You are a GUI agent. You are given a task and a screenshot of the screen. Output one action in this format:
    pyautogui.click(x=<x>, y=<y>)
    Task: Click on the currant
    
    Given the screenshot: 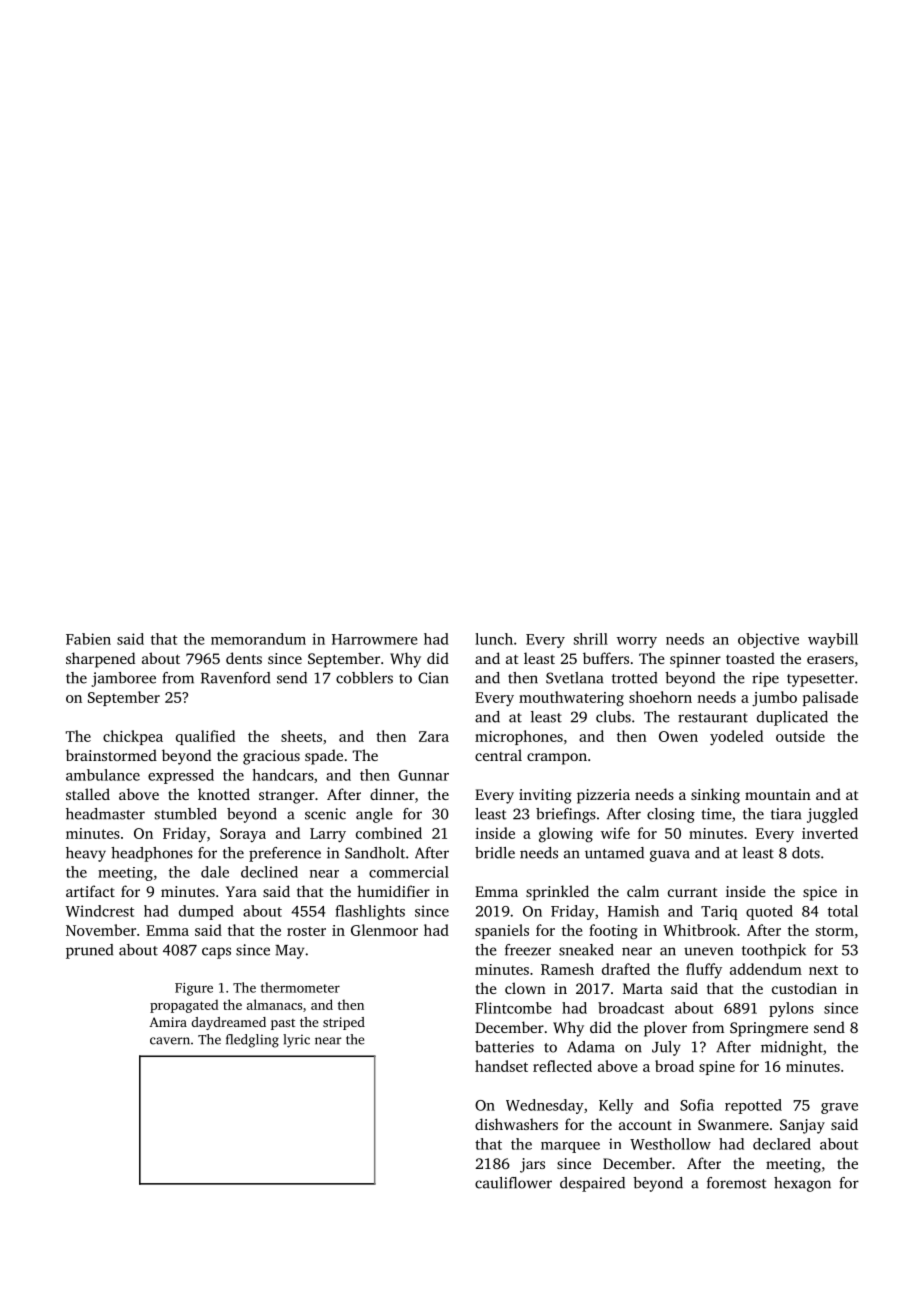 What is the action you would take?
    pyautogui.click(x=693, y=892)
